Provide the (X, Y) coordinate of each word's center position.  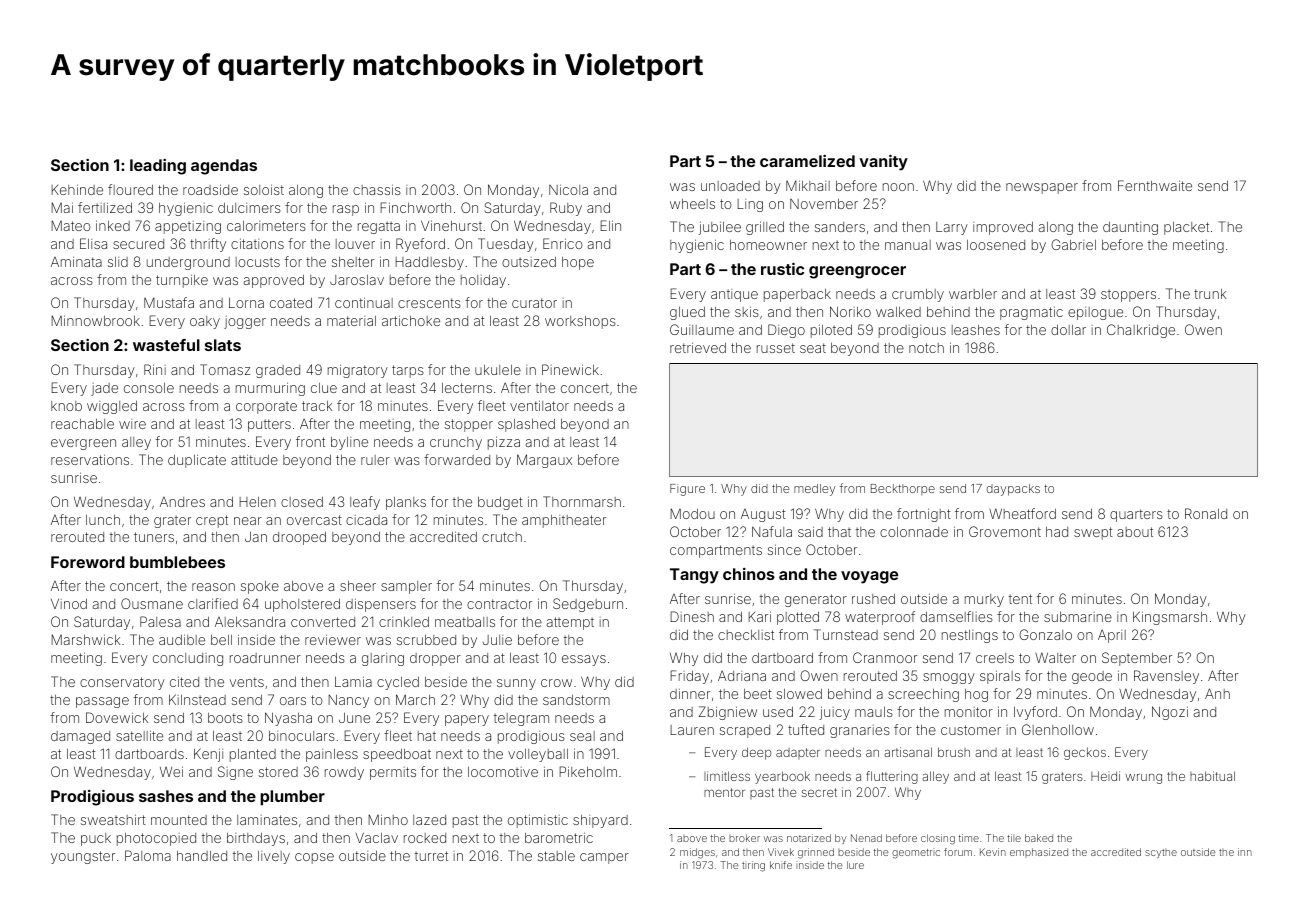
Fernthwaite (1155, 185)
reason (213, 587)
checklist (746, 635)
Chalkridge (1141, 331)
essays (584, 660)
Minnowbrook (95, 320)
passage (102, 702)
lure (855, 865)
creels (995, 658)
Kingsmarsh (1170, 618)
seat (813, 348)
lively (274, 857)
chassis (377, 189)
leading (158, 167)
